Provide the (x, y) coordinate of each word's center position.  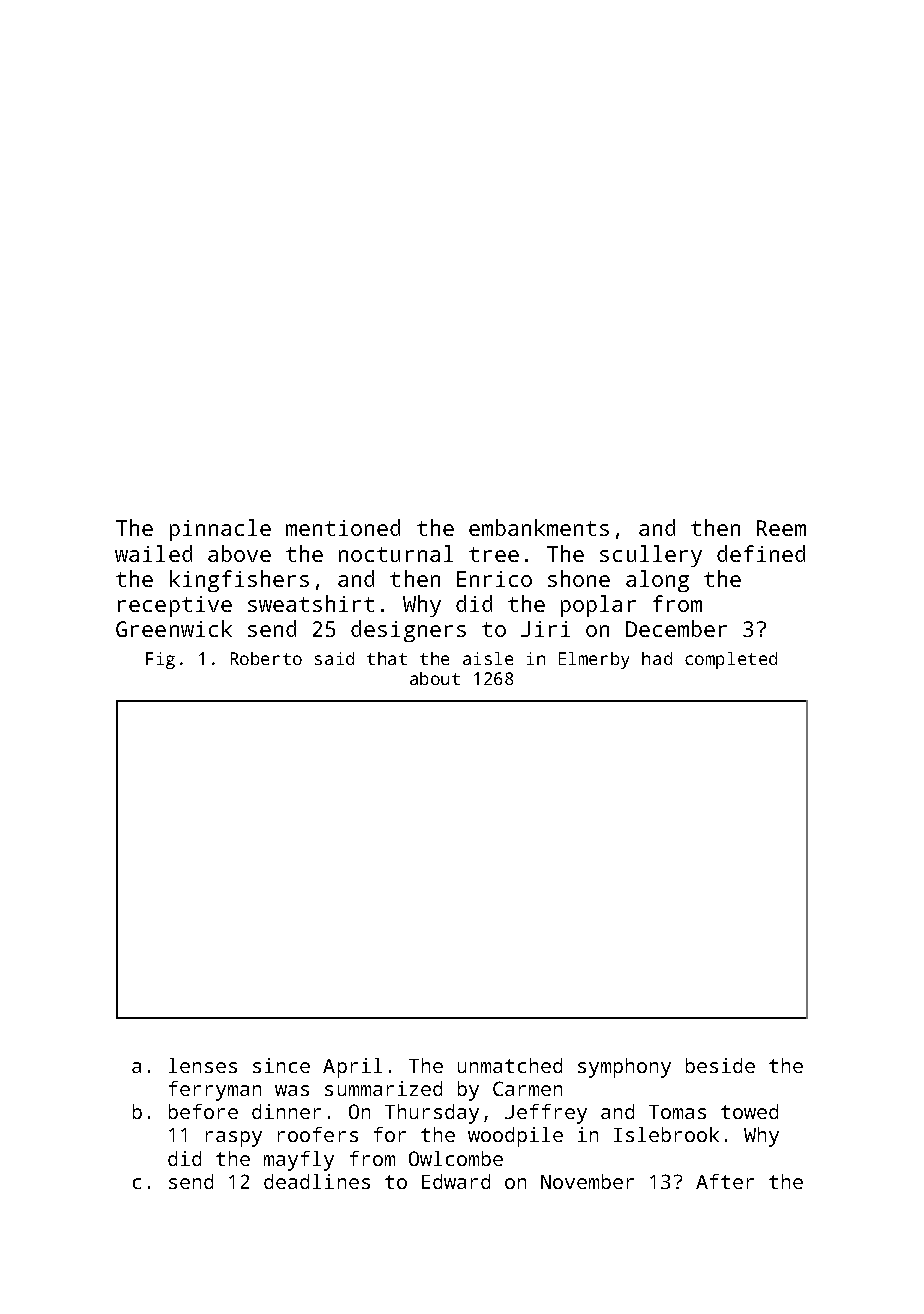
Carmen (527, 1088)
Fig (160, 660)
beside (720, 1065)
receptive (175, 606)
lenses (203, 1065)
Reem (781, 528)
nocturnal (396, 553)
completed (731, 660)
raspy (234, 1139)
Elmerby (594, 660)
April (352, 1068)
